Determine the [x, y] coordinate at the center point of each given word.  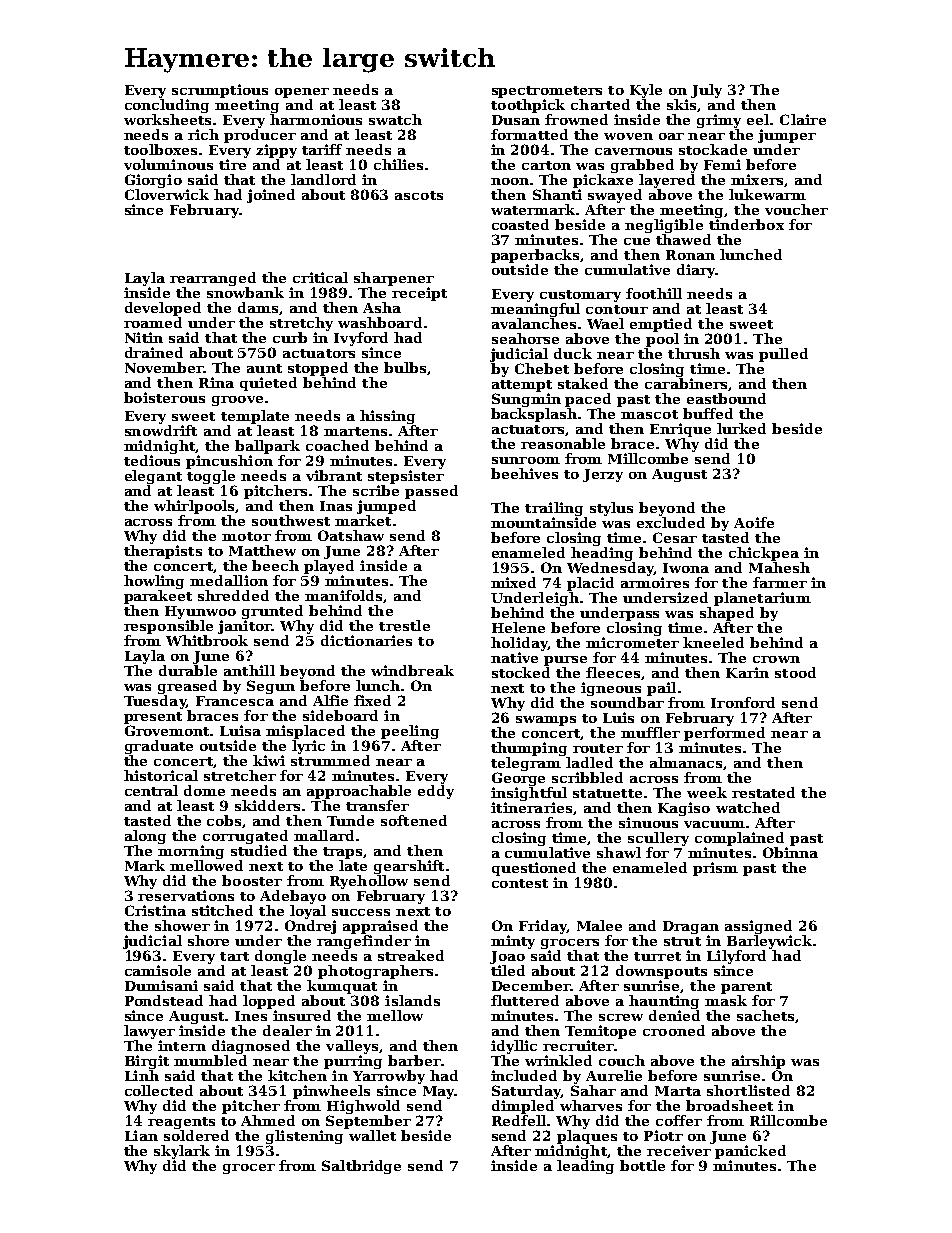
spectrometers [547, 92]
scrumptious [220, 91]
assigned [758, 927]
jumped [386, 507]
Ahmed [268, 1120]
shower [182, 925]
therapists [163, 552]
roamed [153, 322]
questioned [534, 869]
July [706, 91]
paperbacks [536, 256]
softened [414, 820]
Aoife [754, 522]
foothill [654, 293]
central [151, 790]
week [707, 792]
